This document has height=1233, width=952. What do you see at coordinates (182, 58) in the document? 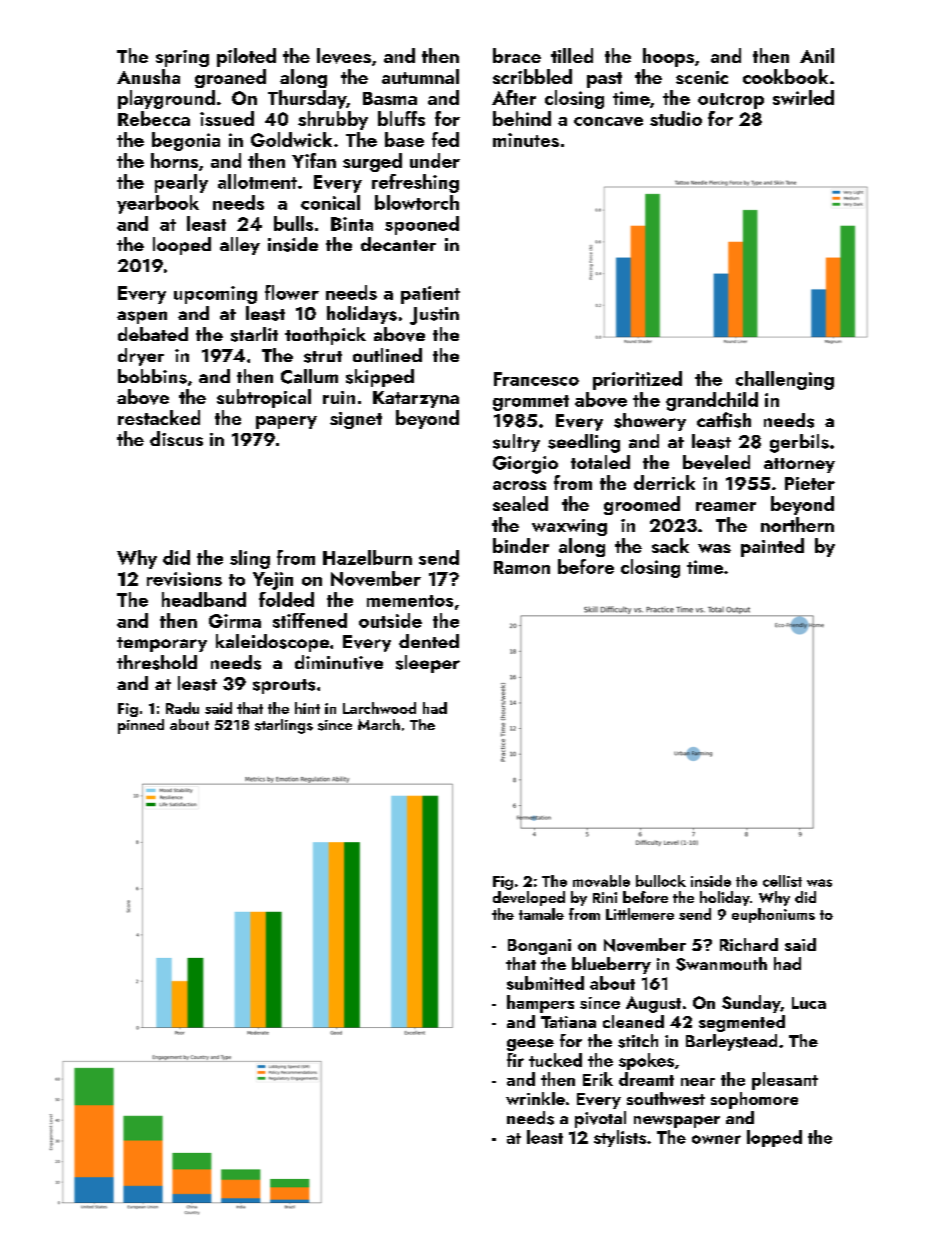
I see `spring` at bounding box center [182, 58].
